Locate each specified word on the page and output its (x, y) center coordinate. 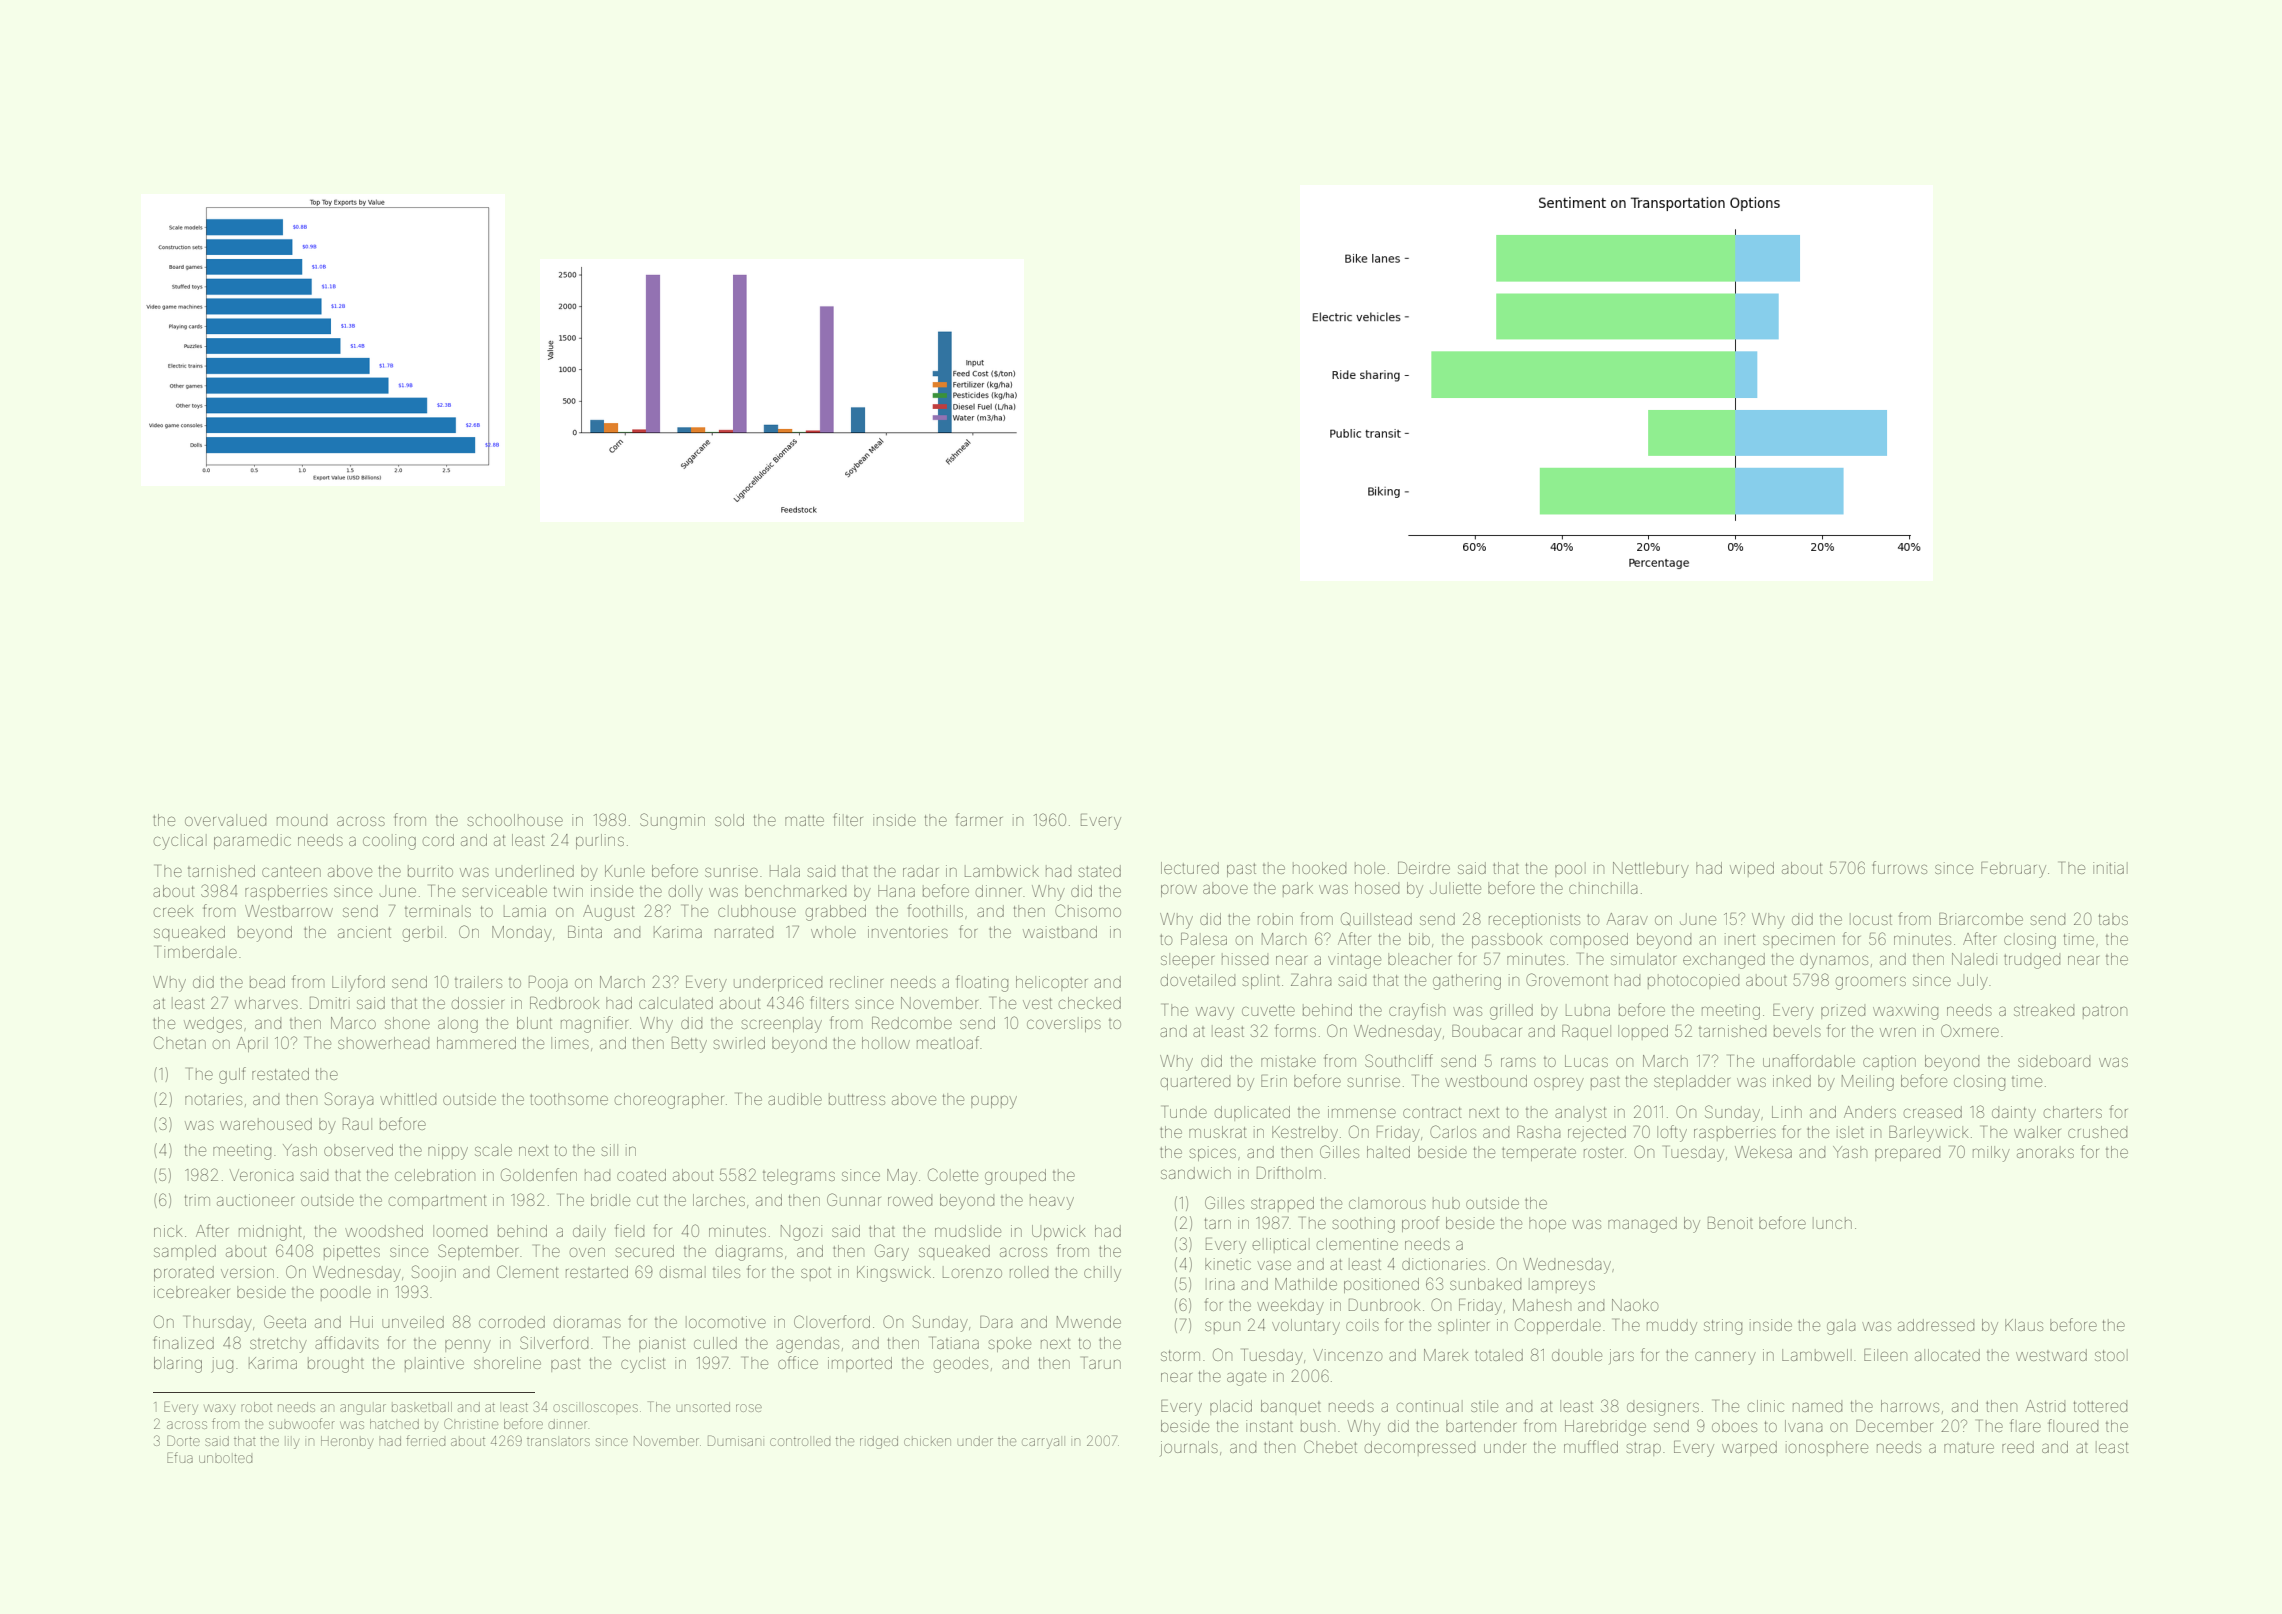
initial (2110, 868)
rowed (910, 1201)
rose (749, 1408)
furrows (1900, 867)
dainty (2014, 1114)
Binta (585, 932)
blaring (178, 1365)
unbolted (225, 1458)
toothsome (569, 1099)
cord (438, 840)
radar (920, 871)
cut (647, 1200)
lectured (1190, 868)
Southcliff (1399, 1060)
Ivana (1804, 1426)
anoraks (2045, 1152)
